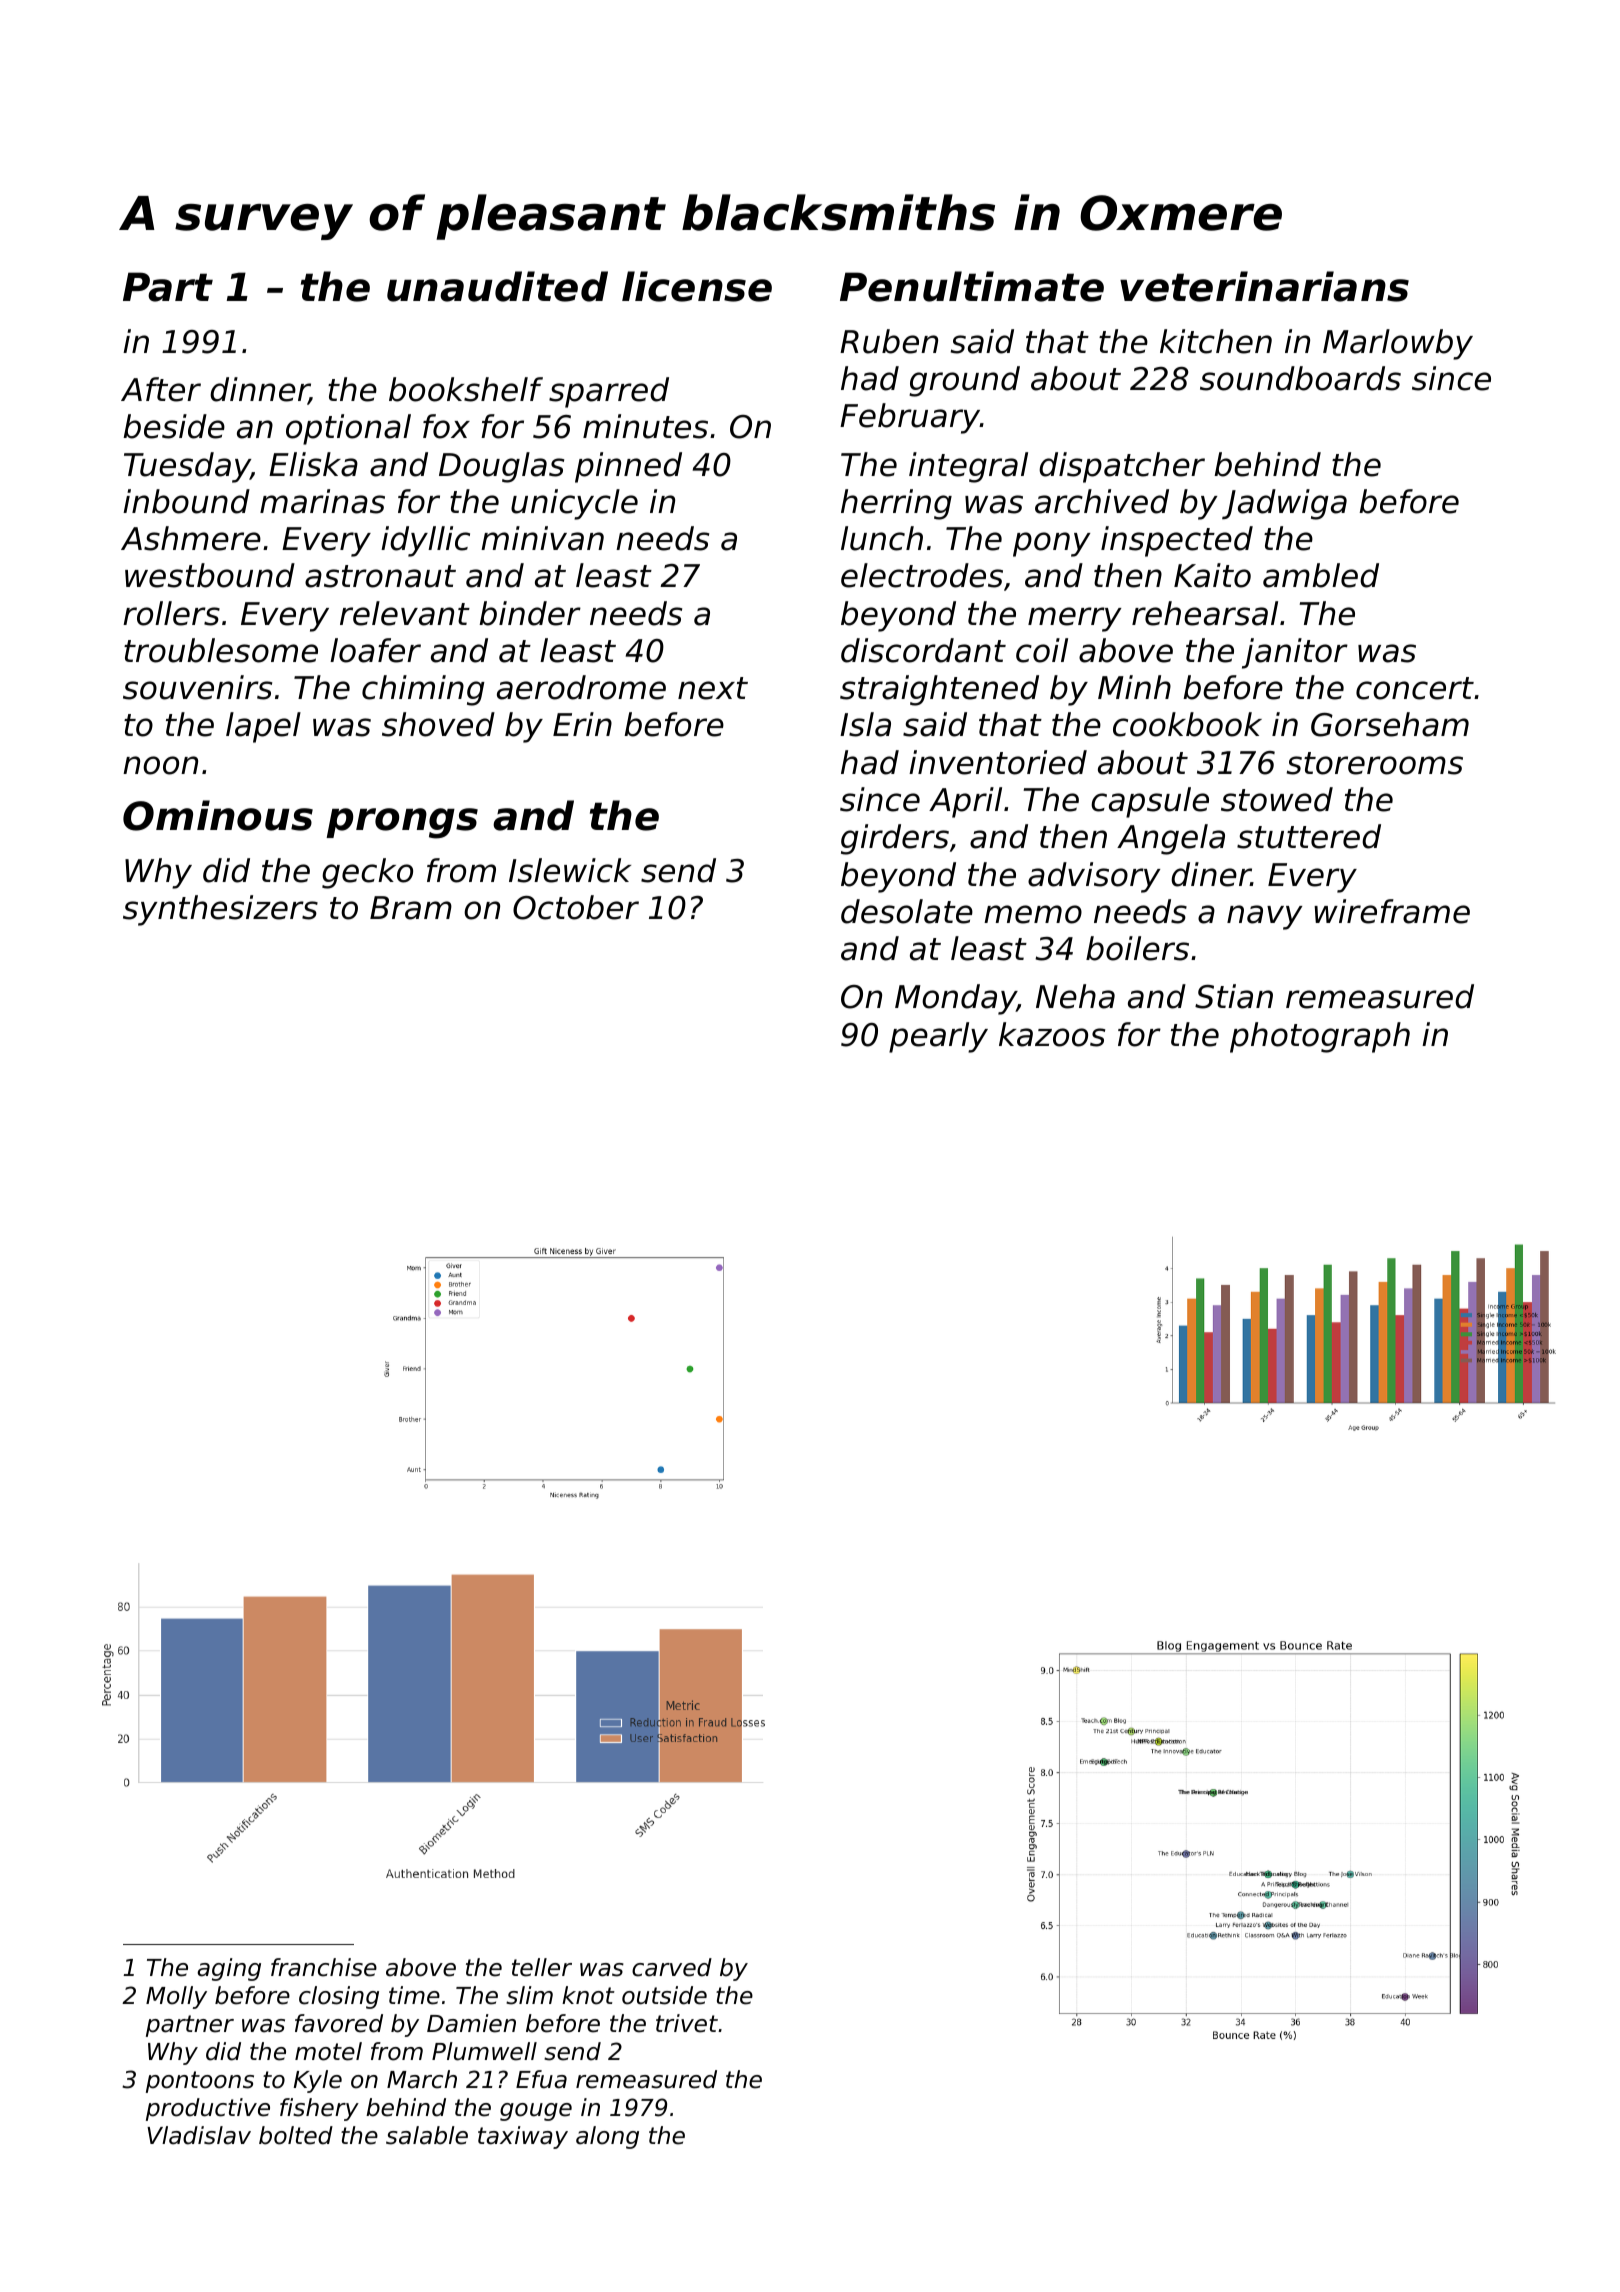 The height and width of the screenshot is (2292, 1620). What do you see at coordinates (542, 1967) in the screenshot?
I see `teller` at bounding box center [542, 1967].
